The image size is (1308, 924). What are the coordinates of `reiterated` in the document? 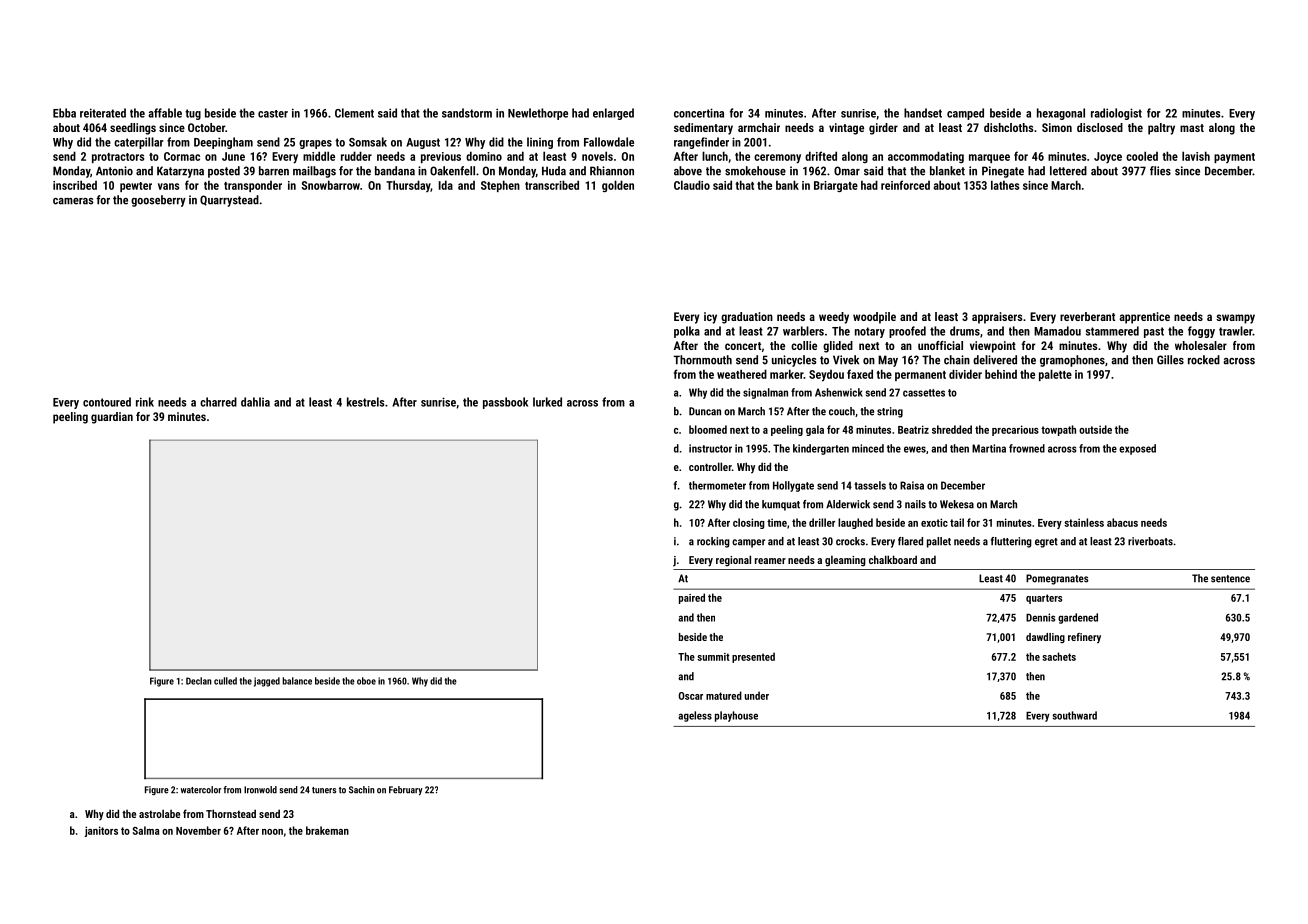 It's located at (103, 113).
